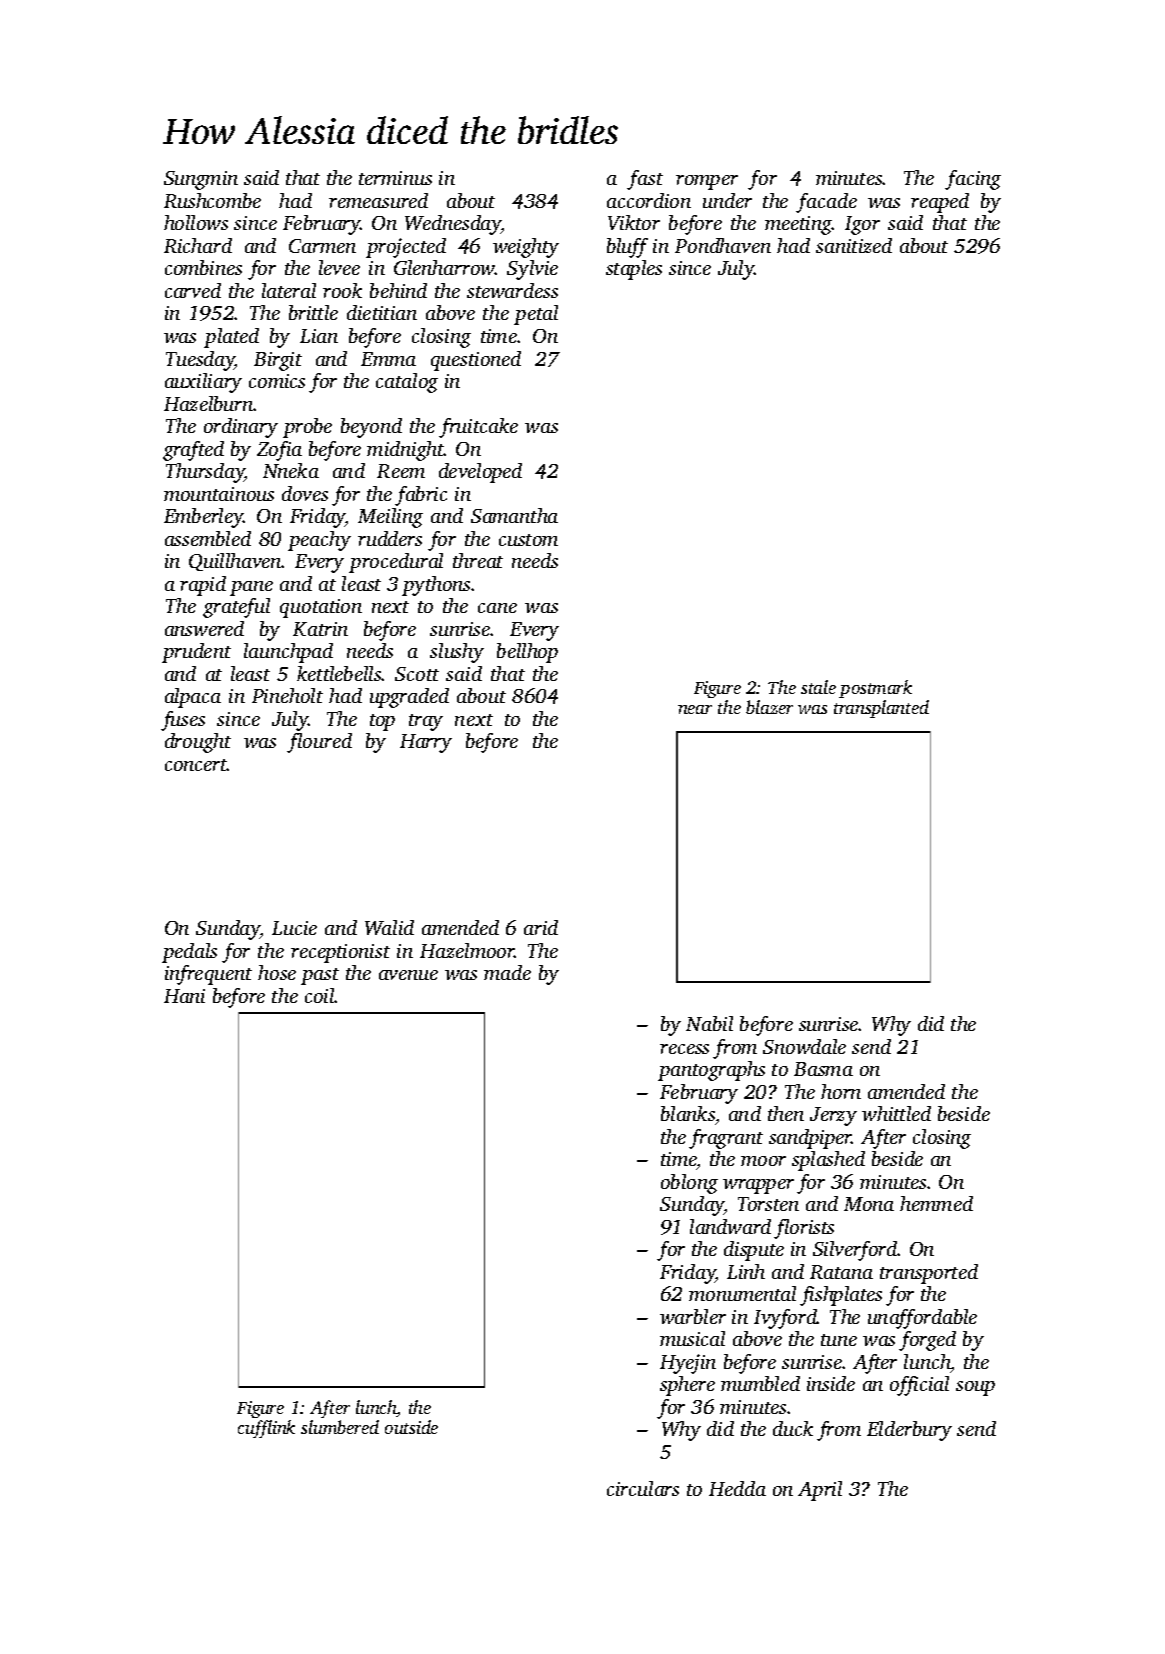 This image has height=1654, width=1165. What do you see at coordinates (203, 267) in the image?
I see `combines` at bounding box center [203, 267].
